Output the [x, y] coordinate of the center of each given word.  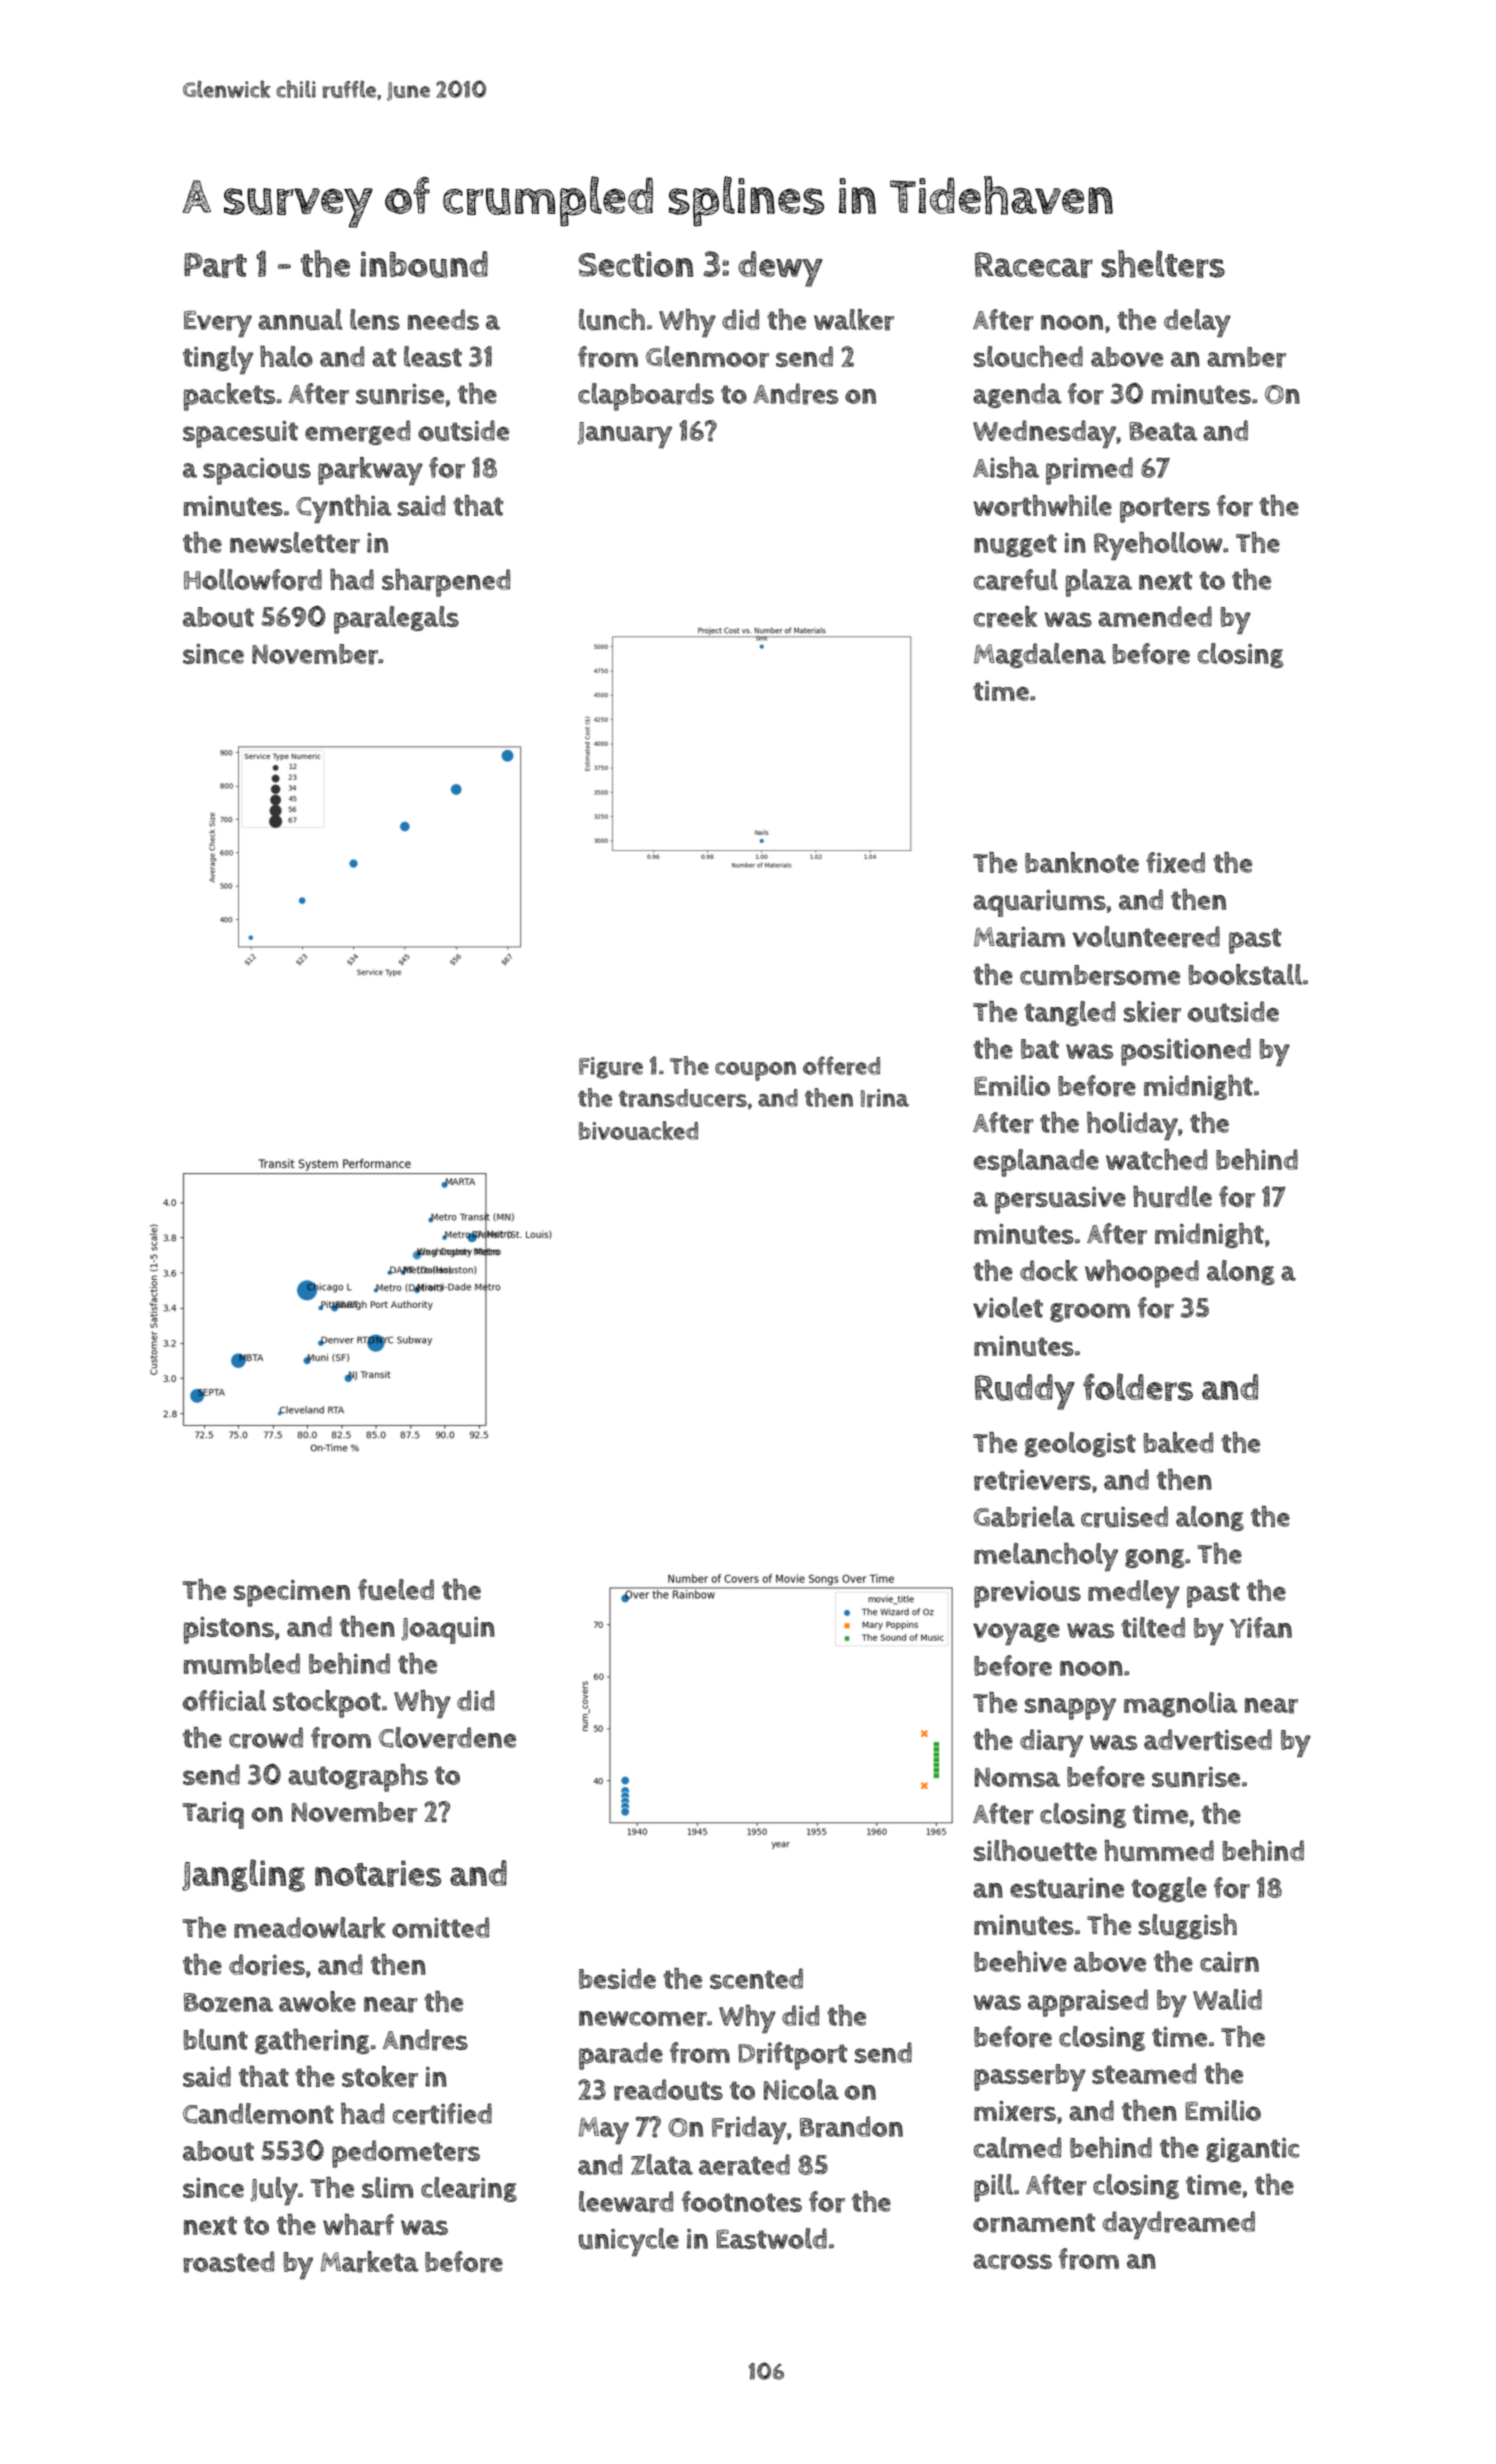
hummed [1159, 1851]
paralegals [396, 620]
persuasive [1060, 1200]
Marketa [369, 2262]
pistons [229, 1630]
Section [636, 264]
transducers [683, 1098]
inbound [424, 264]
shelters [1163, 264]
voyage [1016, 1634]
